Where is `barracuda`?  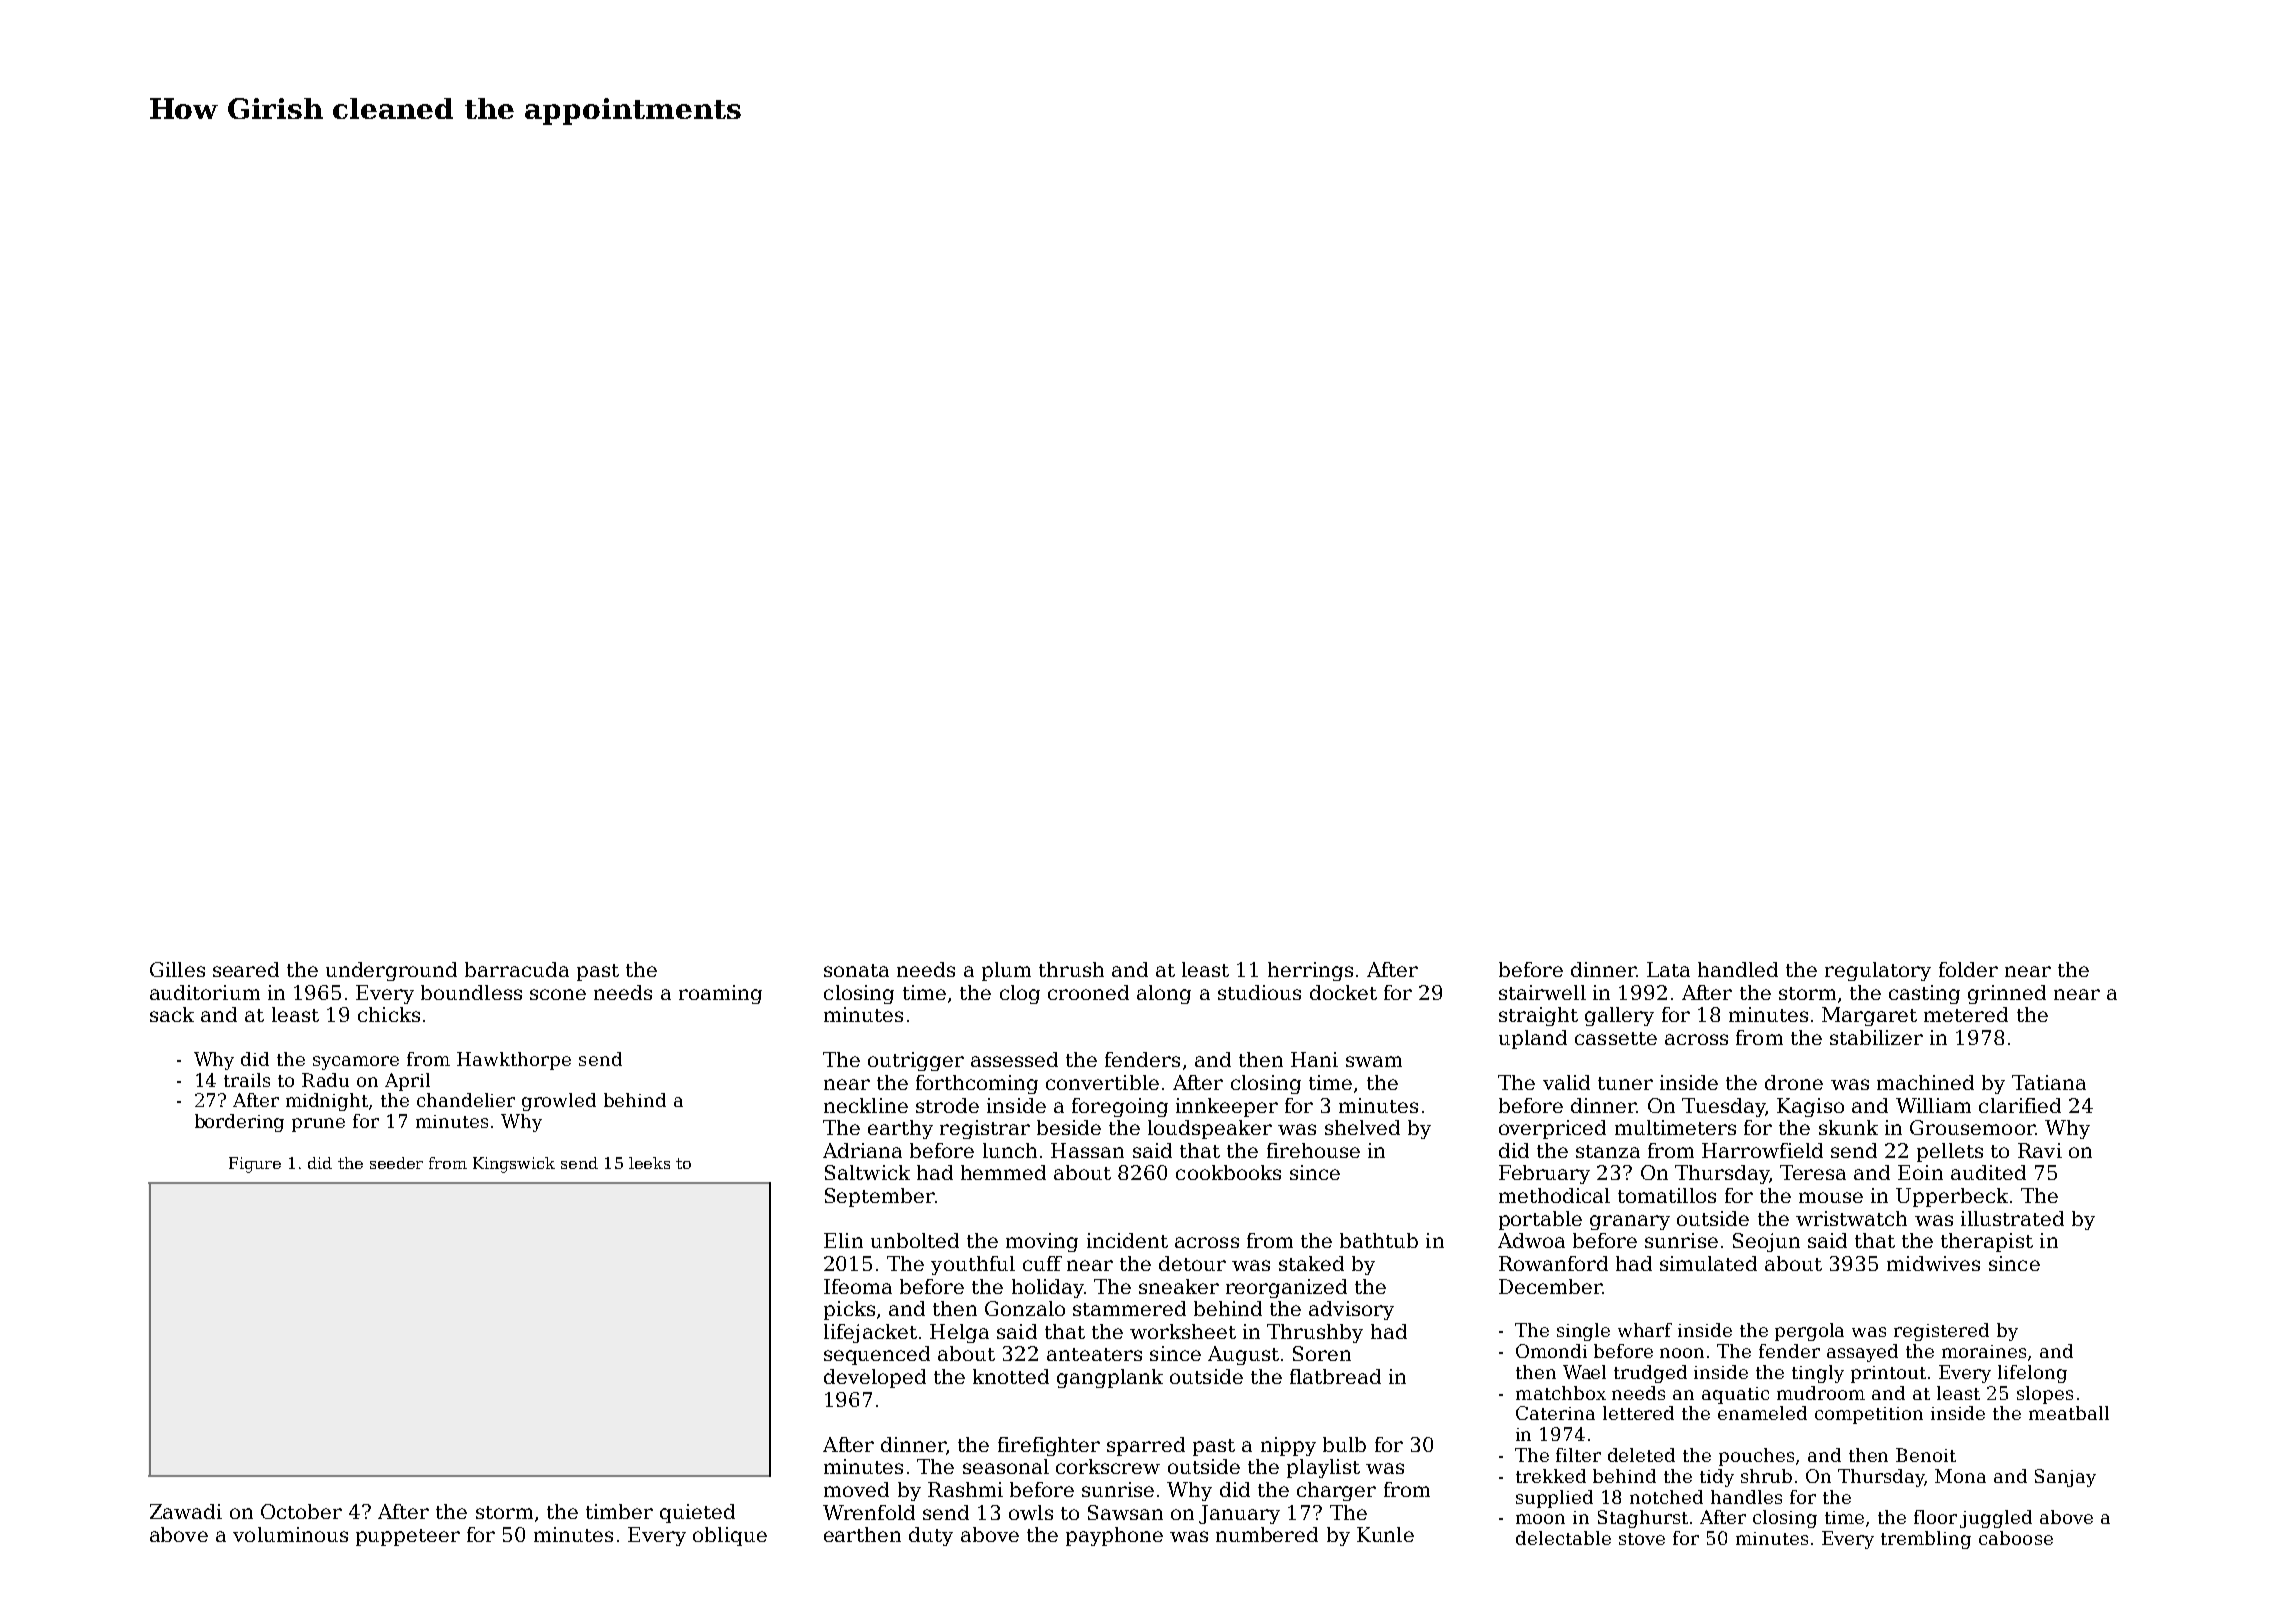 barracuda is located at coordinates (517, 969).
